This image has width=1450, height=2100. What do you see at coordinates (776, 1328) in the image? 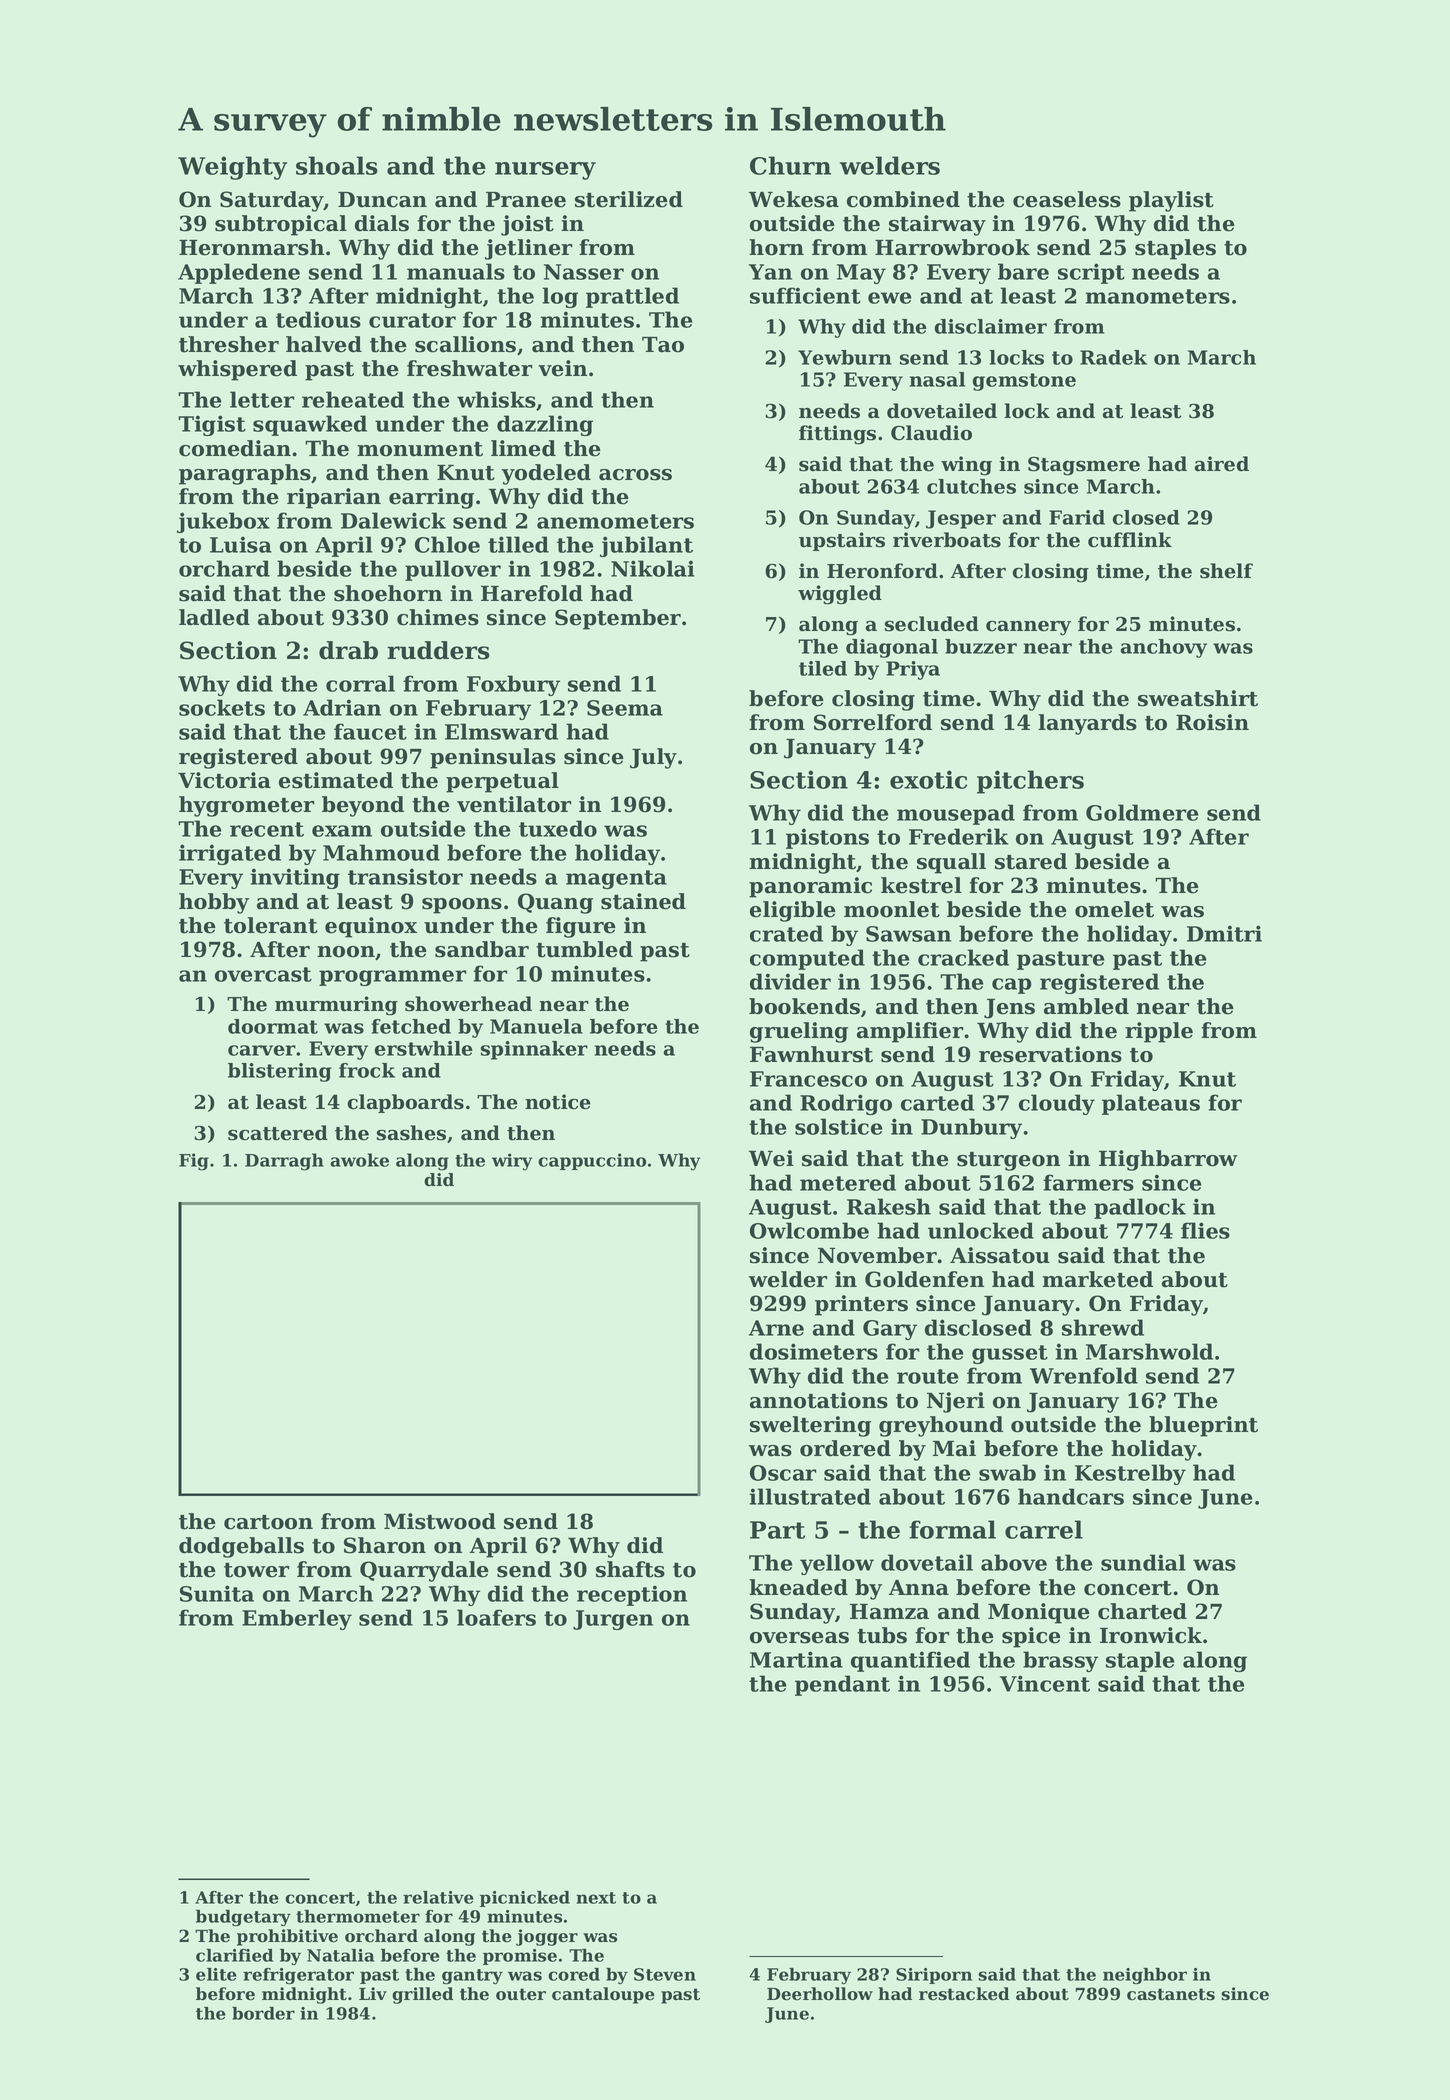
I see `Arne` at bounding box center [776, 1328].
